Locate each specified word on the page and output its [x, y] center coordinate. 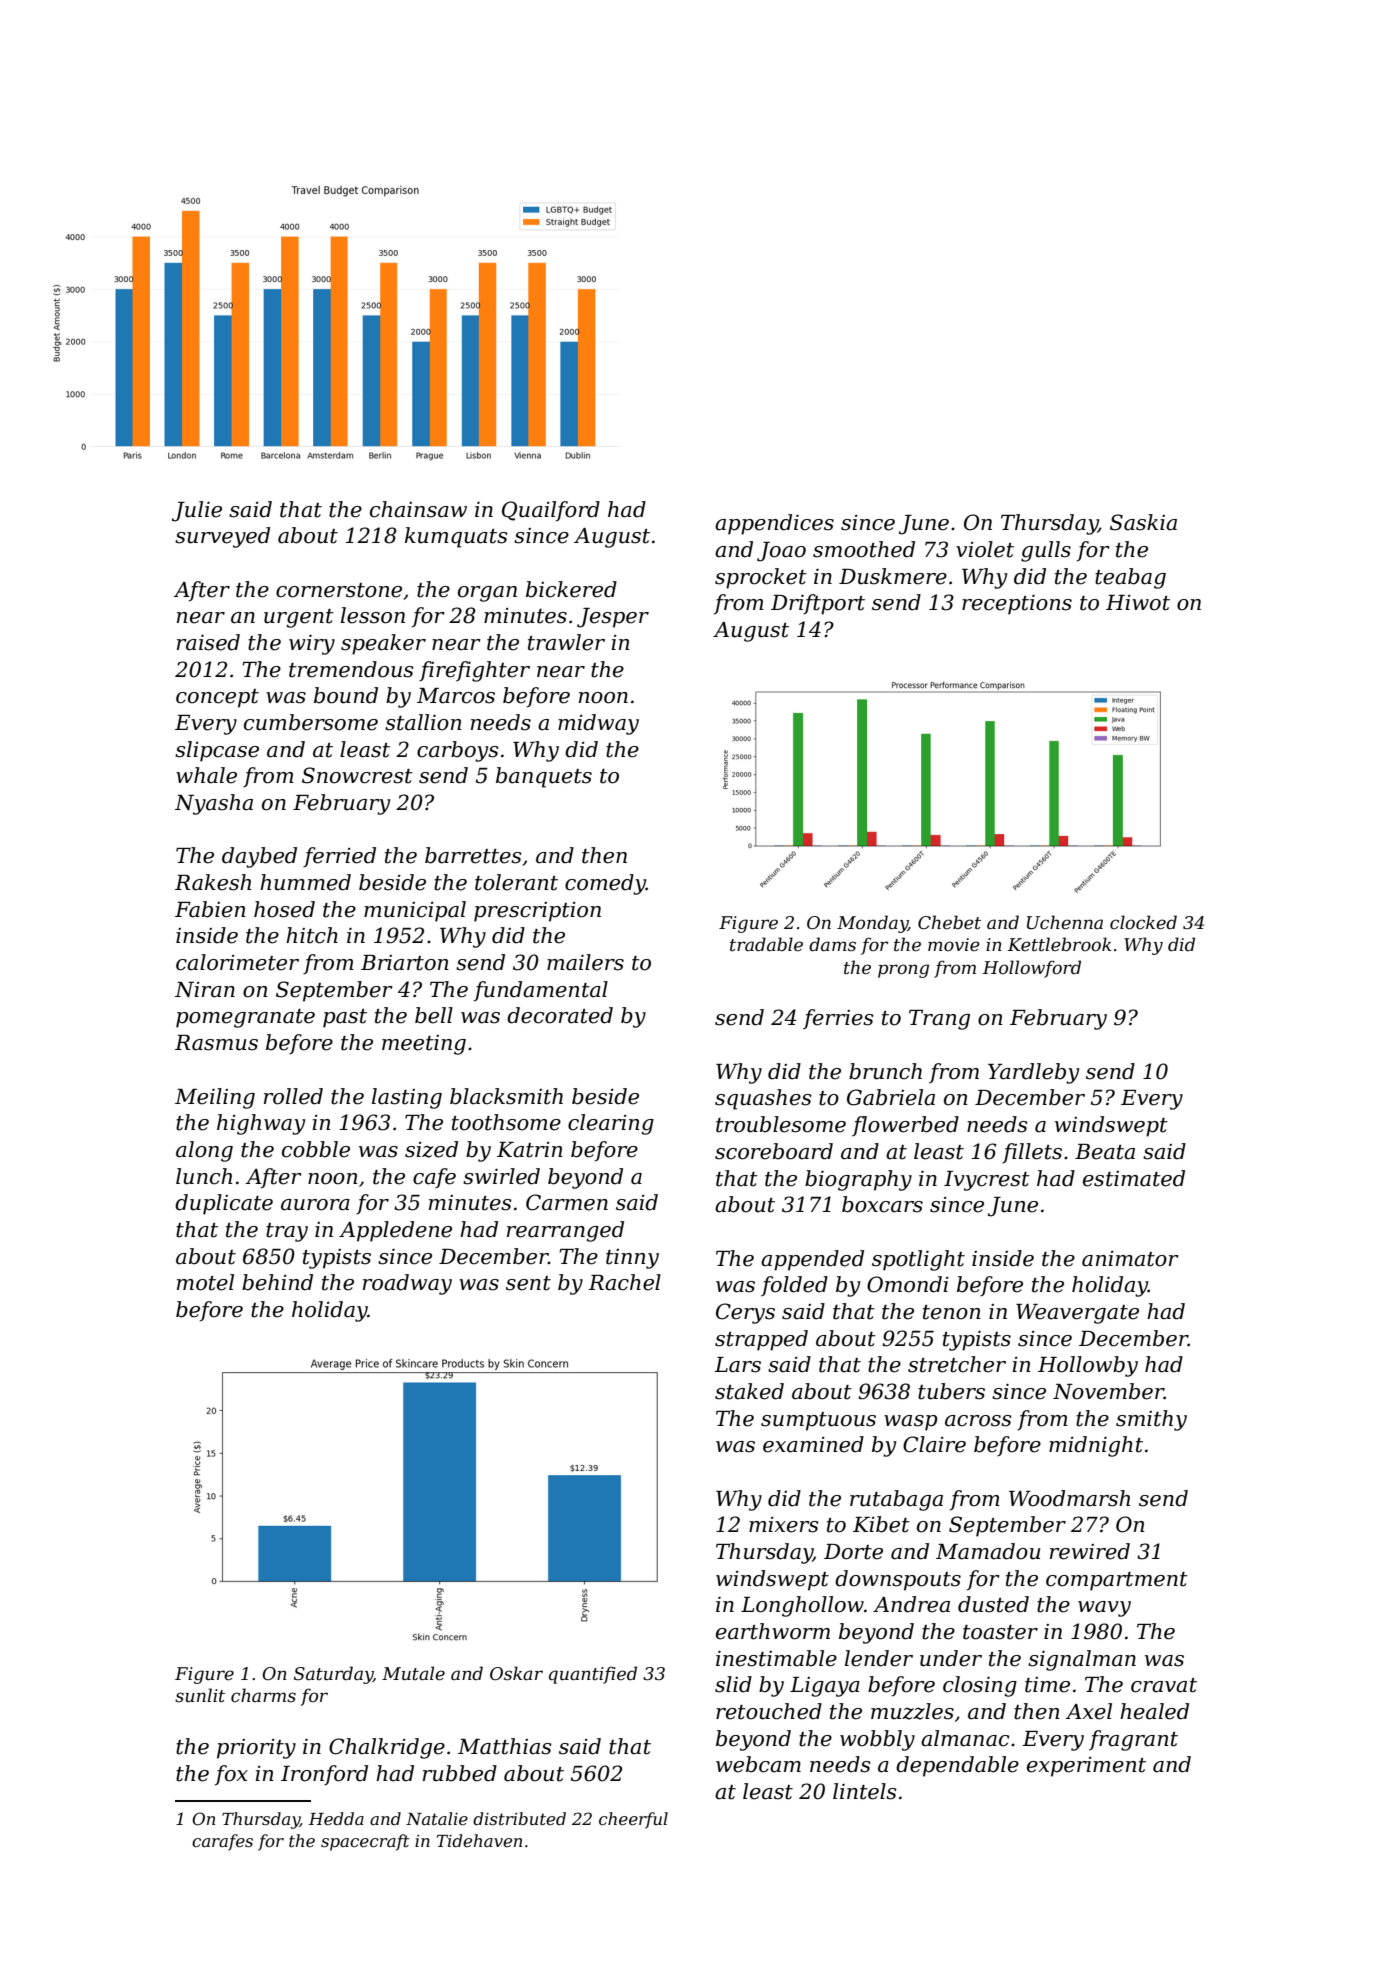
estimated [1134, 1178]
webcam [758, 1764]
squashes [763, 1099]
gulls [1046, 551]
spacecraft [365, 1842]
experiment [1086, 1767]
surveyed [222, 537]
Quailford [551, 511]
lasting [407, 1098]
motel [205, 1282]
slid [733, 1684]
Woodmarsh [1069, 1498]
